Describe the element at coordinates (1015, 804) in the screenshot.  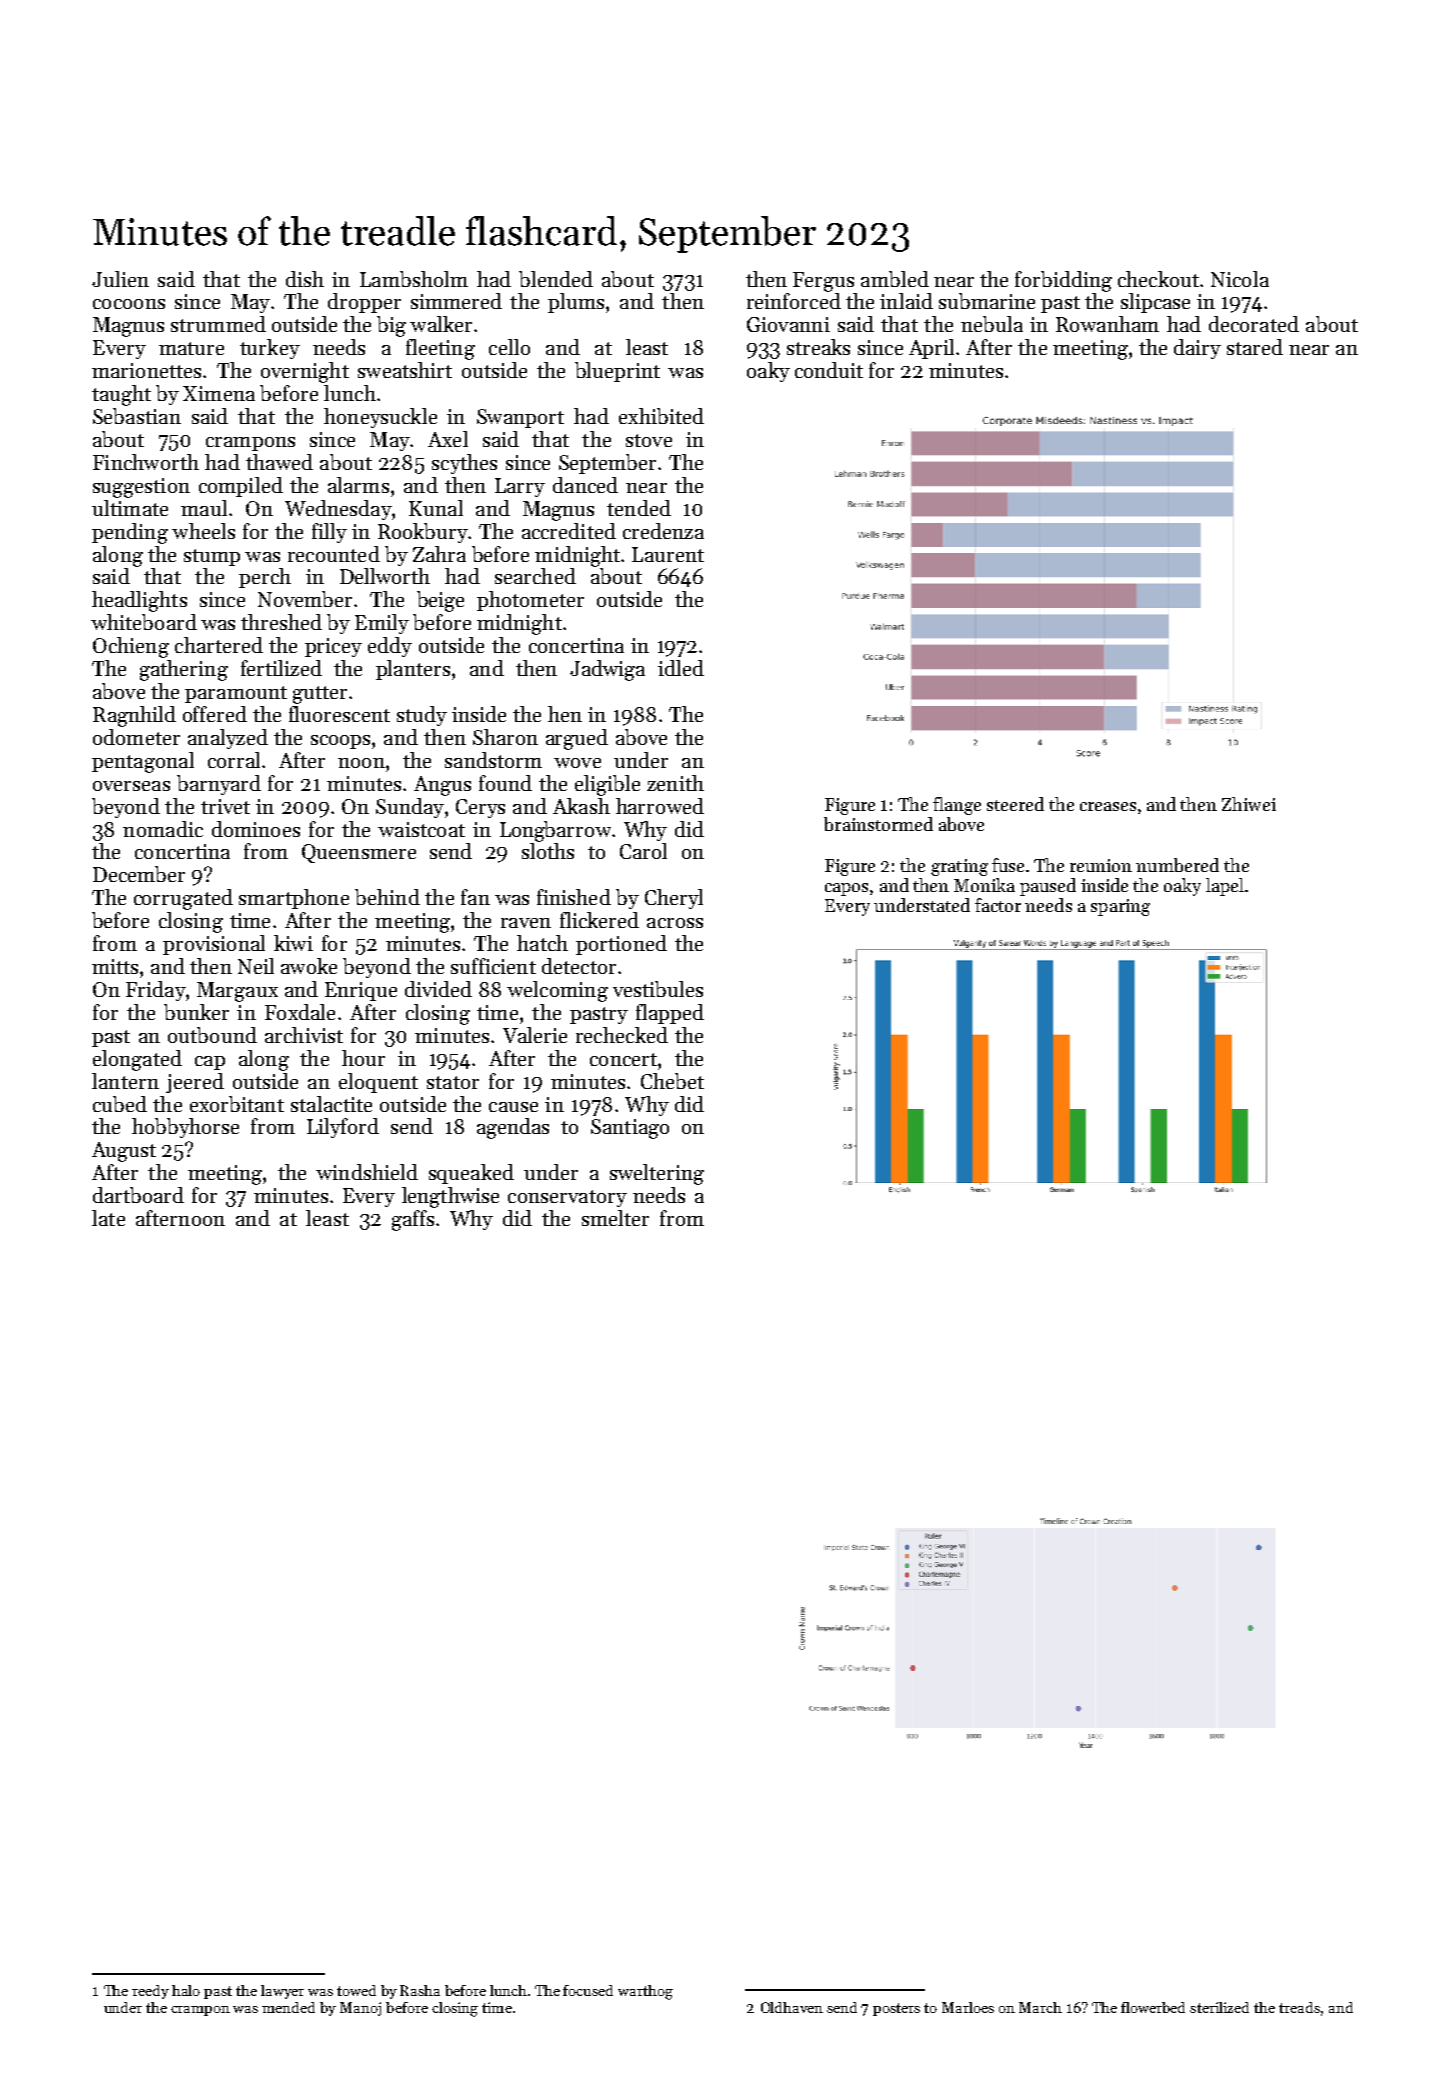
I see `steered` at that location.
